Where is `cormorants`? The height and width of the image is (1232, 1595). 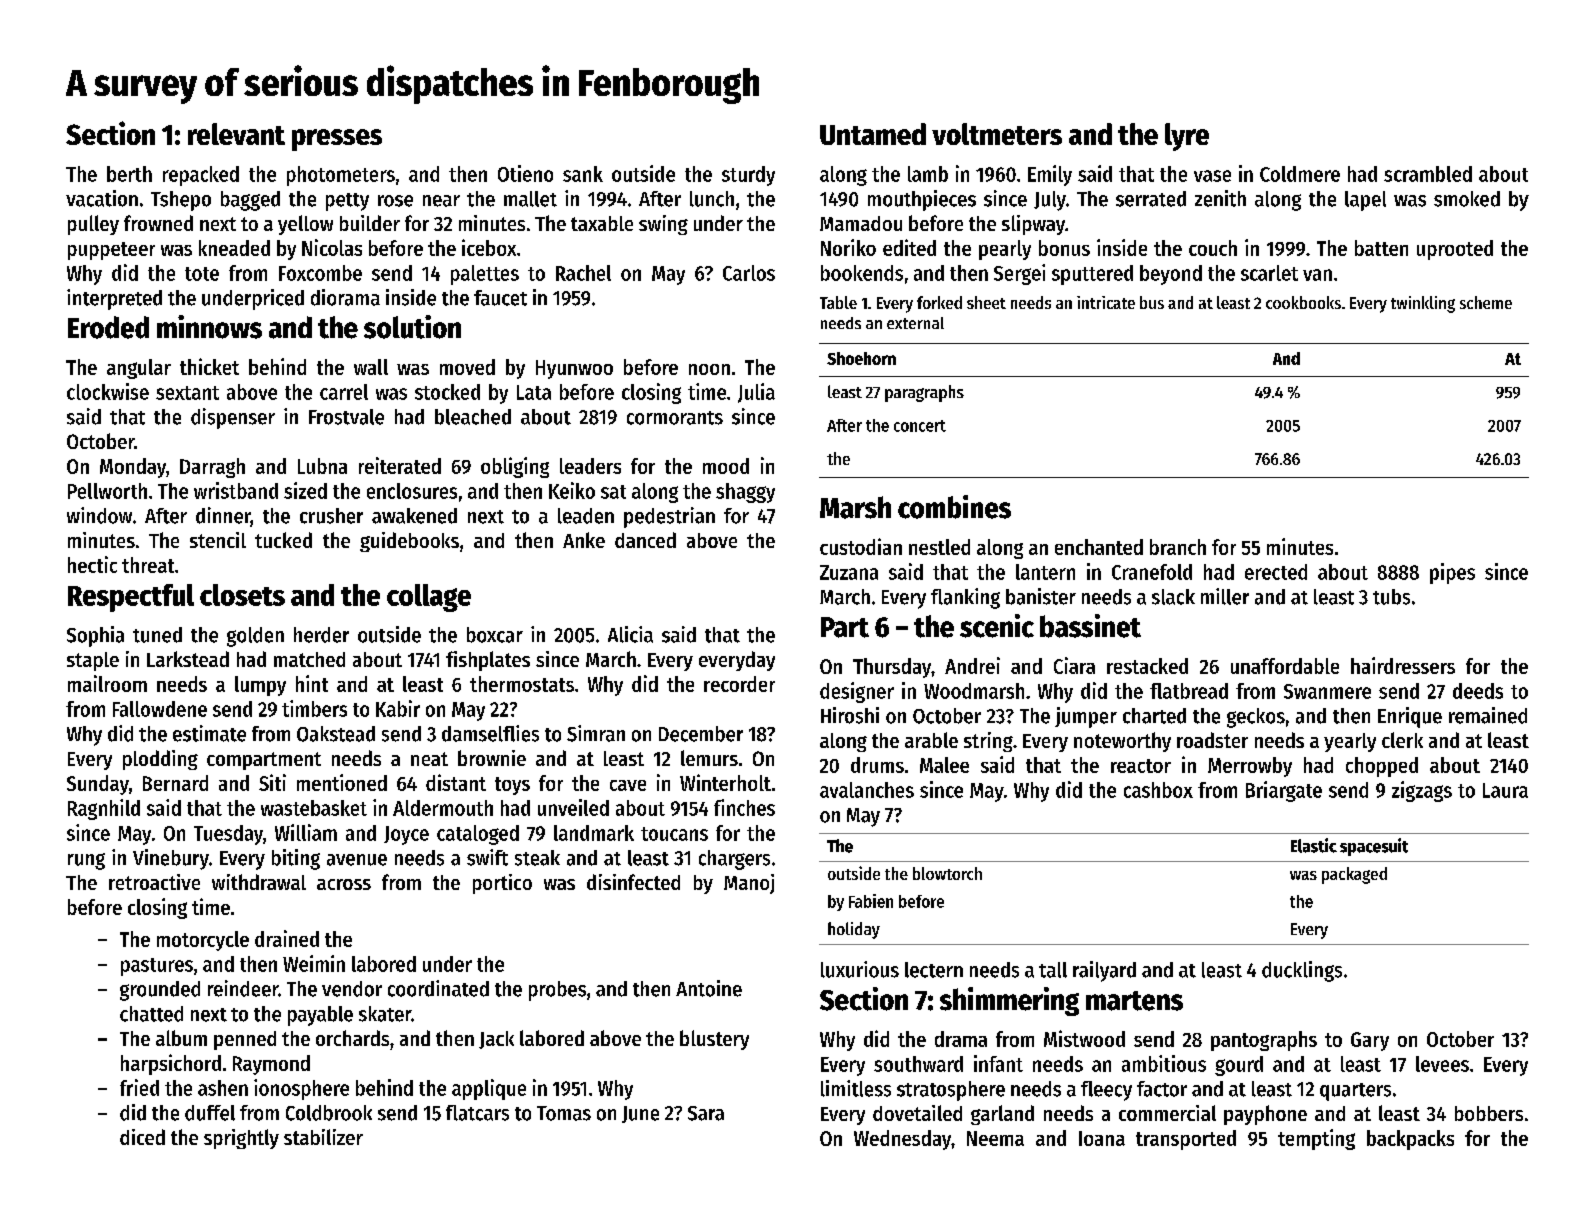
cormorants is located at coordinates (675, 418).
